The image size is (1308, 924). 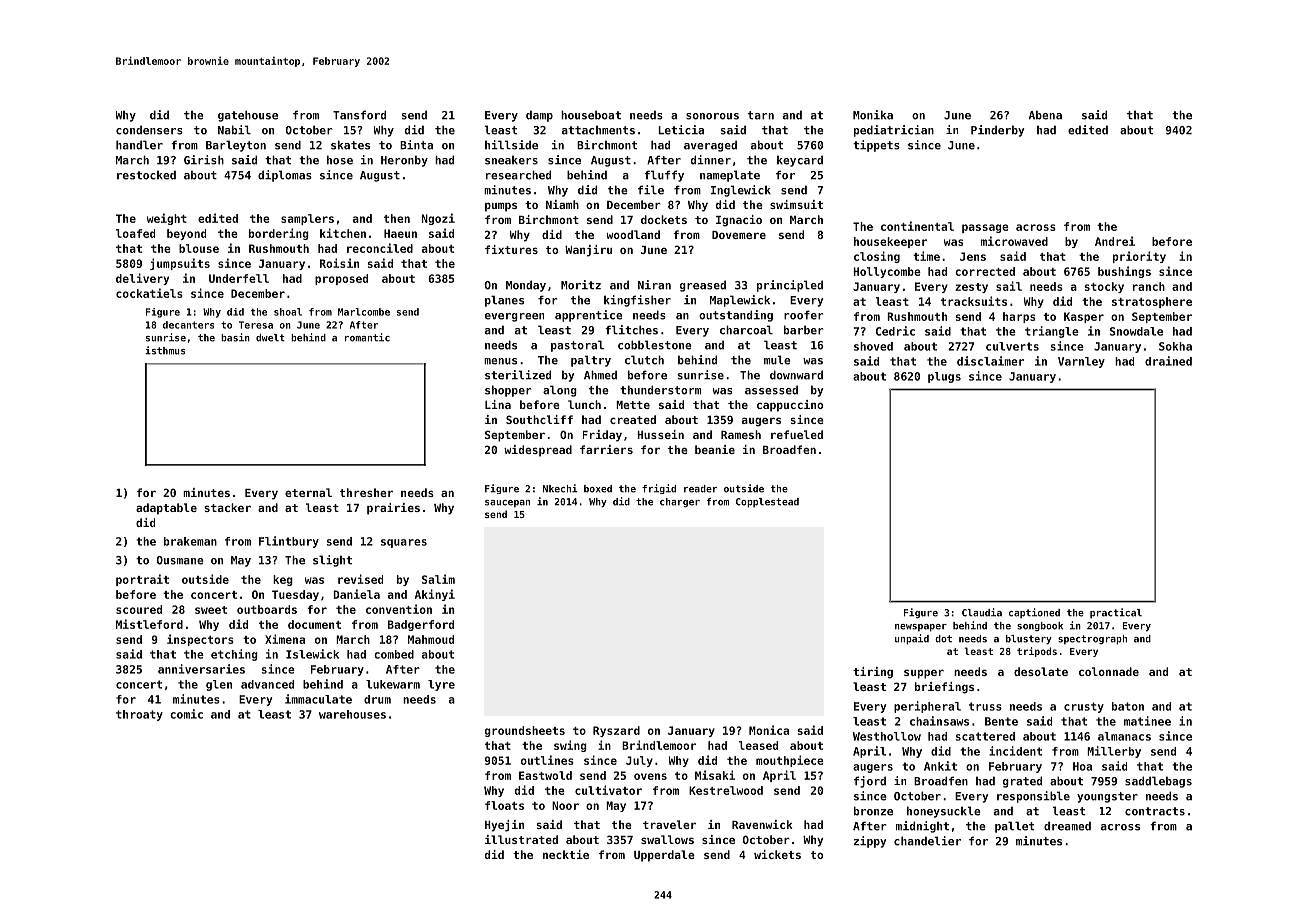 What do you see at coordinates (285, 176) in the screenshot?
I see `diplomas` at bounding box center [285, 176].
